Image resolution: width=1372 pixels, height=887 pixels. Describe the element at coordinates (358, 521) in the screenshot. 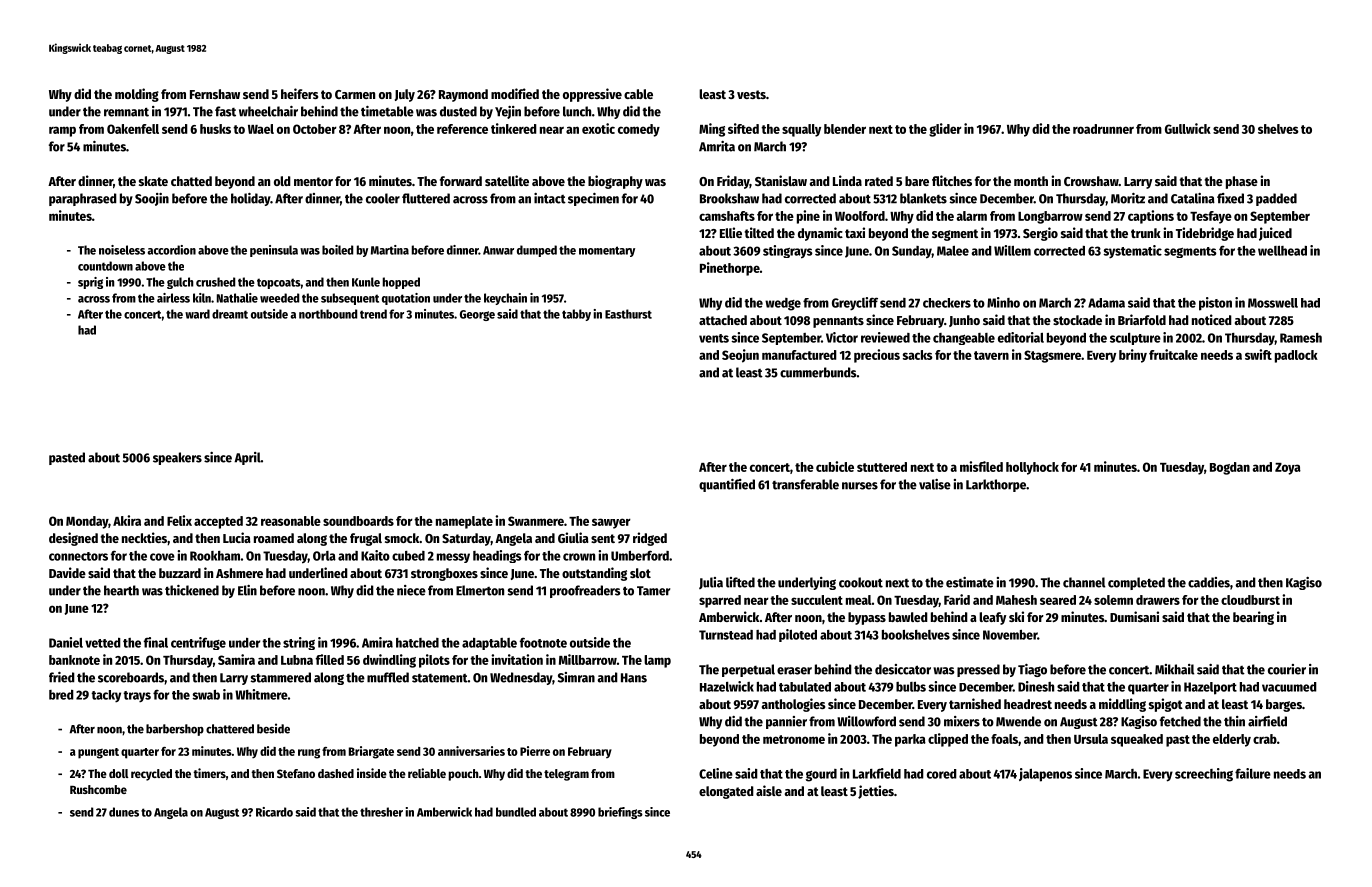

I see `soundboards` at that location.
